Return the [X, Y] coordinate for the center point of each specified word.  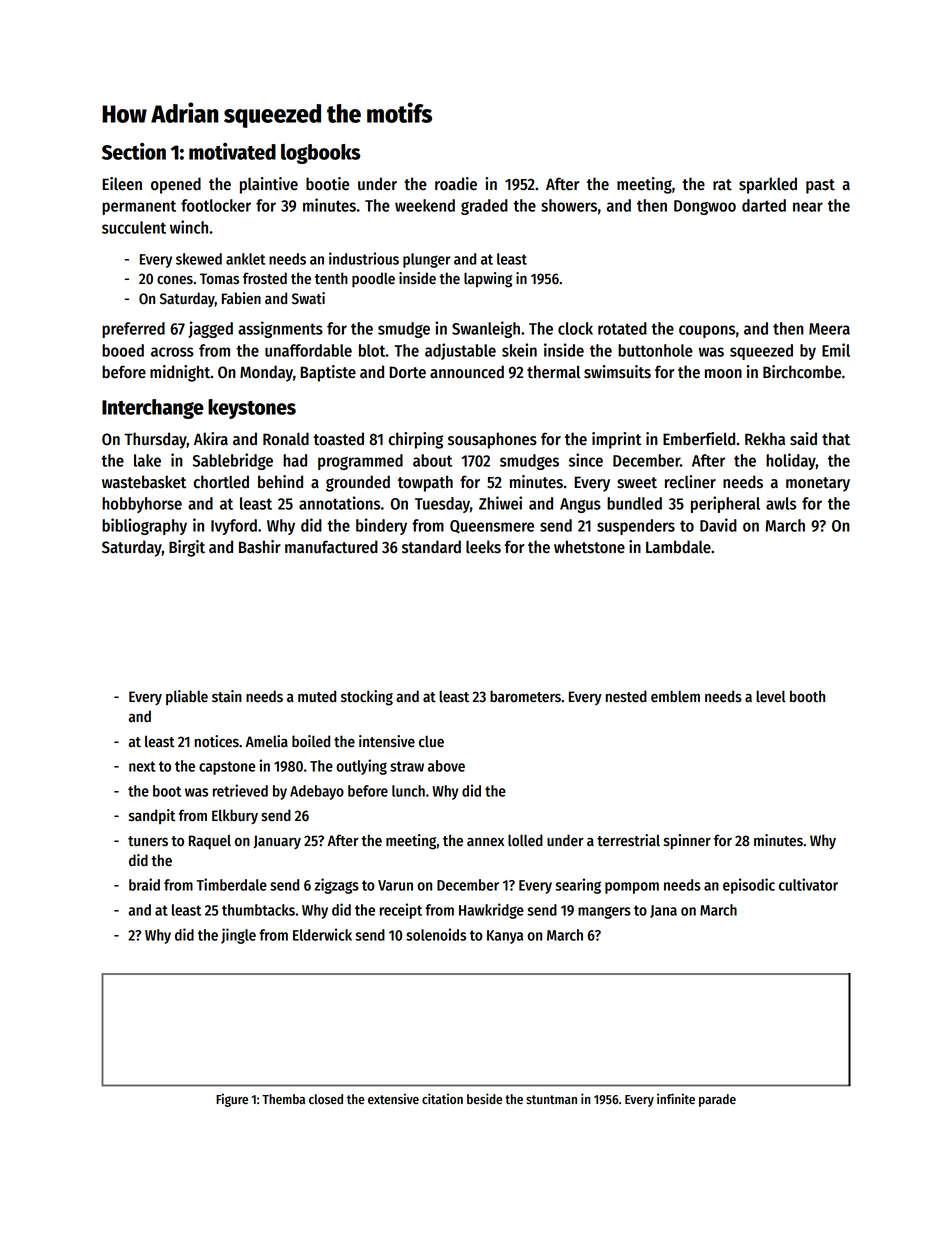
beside [484, 1099]
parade [717, 1100]
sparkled [768, 185]
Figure [232, 1100]
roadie [456, 184]
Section [134, 151]
